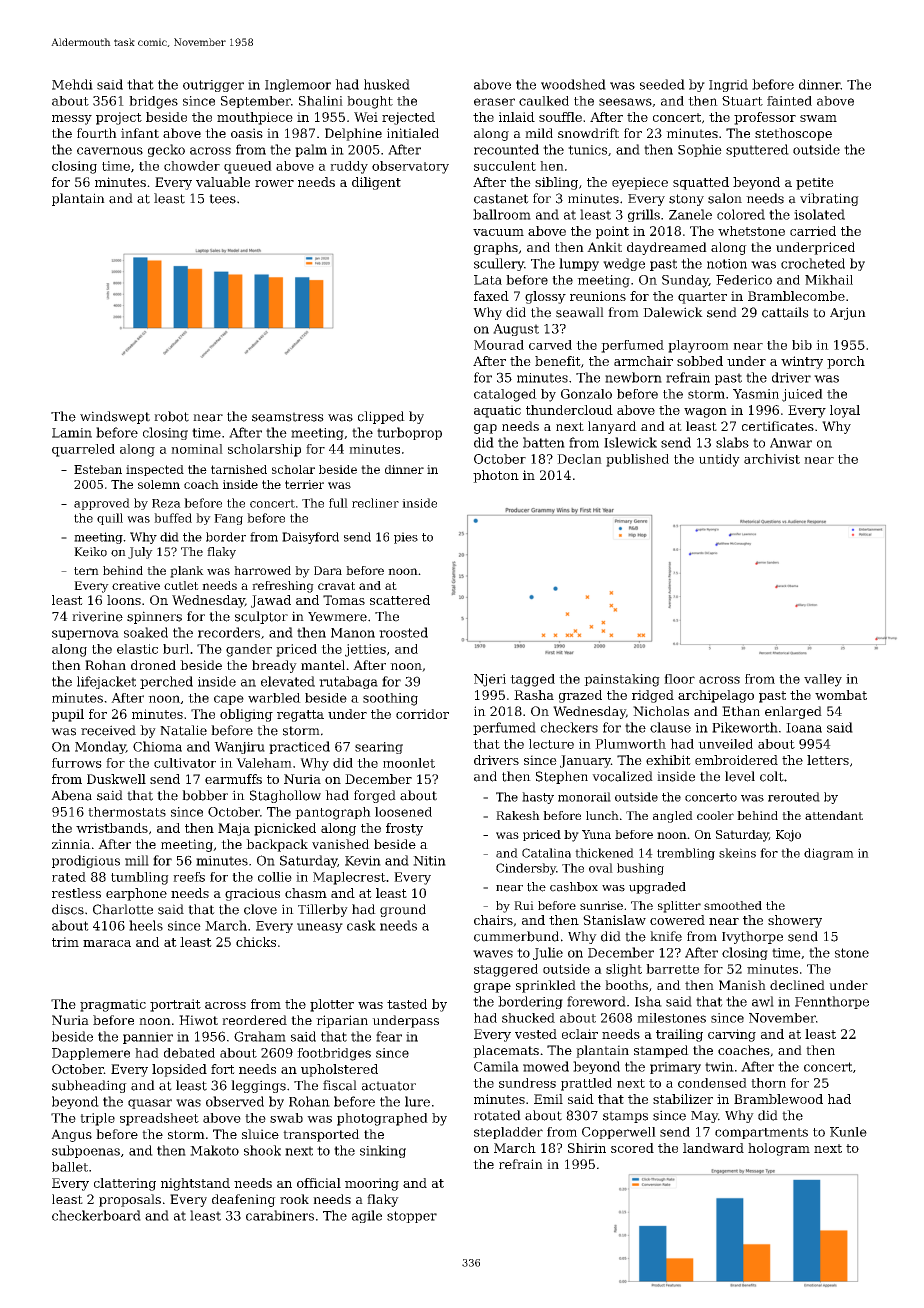 This image has width=924, height=1308. Describe the element at coordinates (573, 84) in the image. I see `woodshed` at that location.
